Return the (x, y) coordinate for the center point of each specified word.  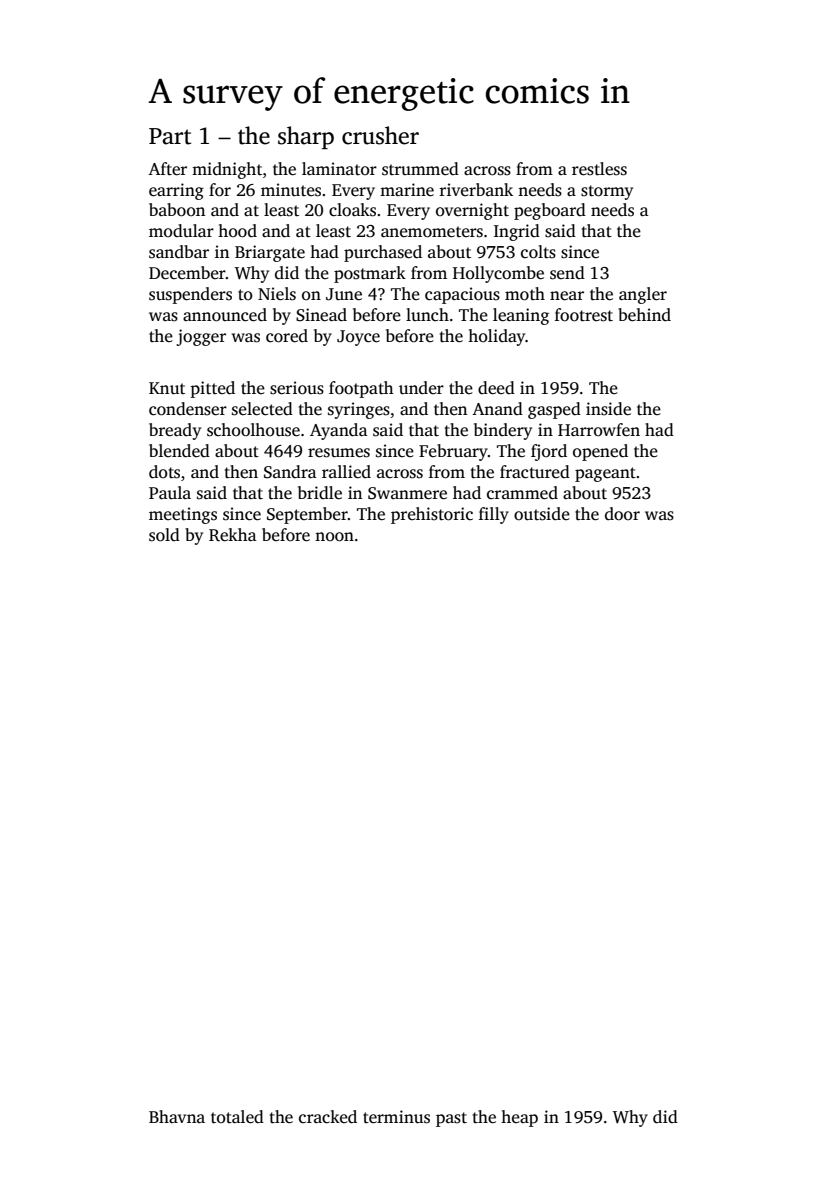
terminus (396, 1117)
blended (179, 451)
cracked (328, 1117)
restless (599, 169)
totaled (237, 1117)
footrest (584, 315)
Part (170, 136)
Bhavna (177, 1116)
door (622, 514)
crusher (380, 135)
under (421, 387)
